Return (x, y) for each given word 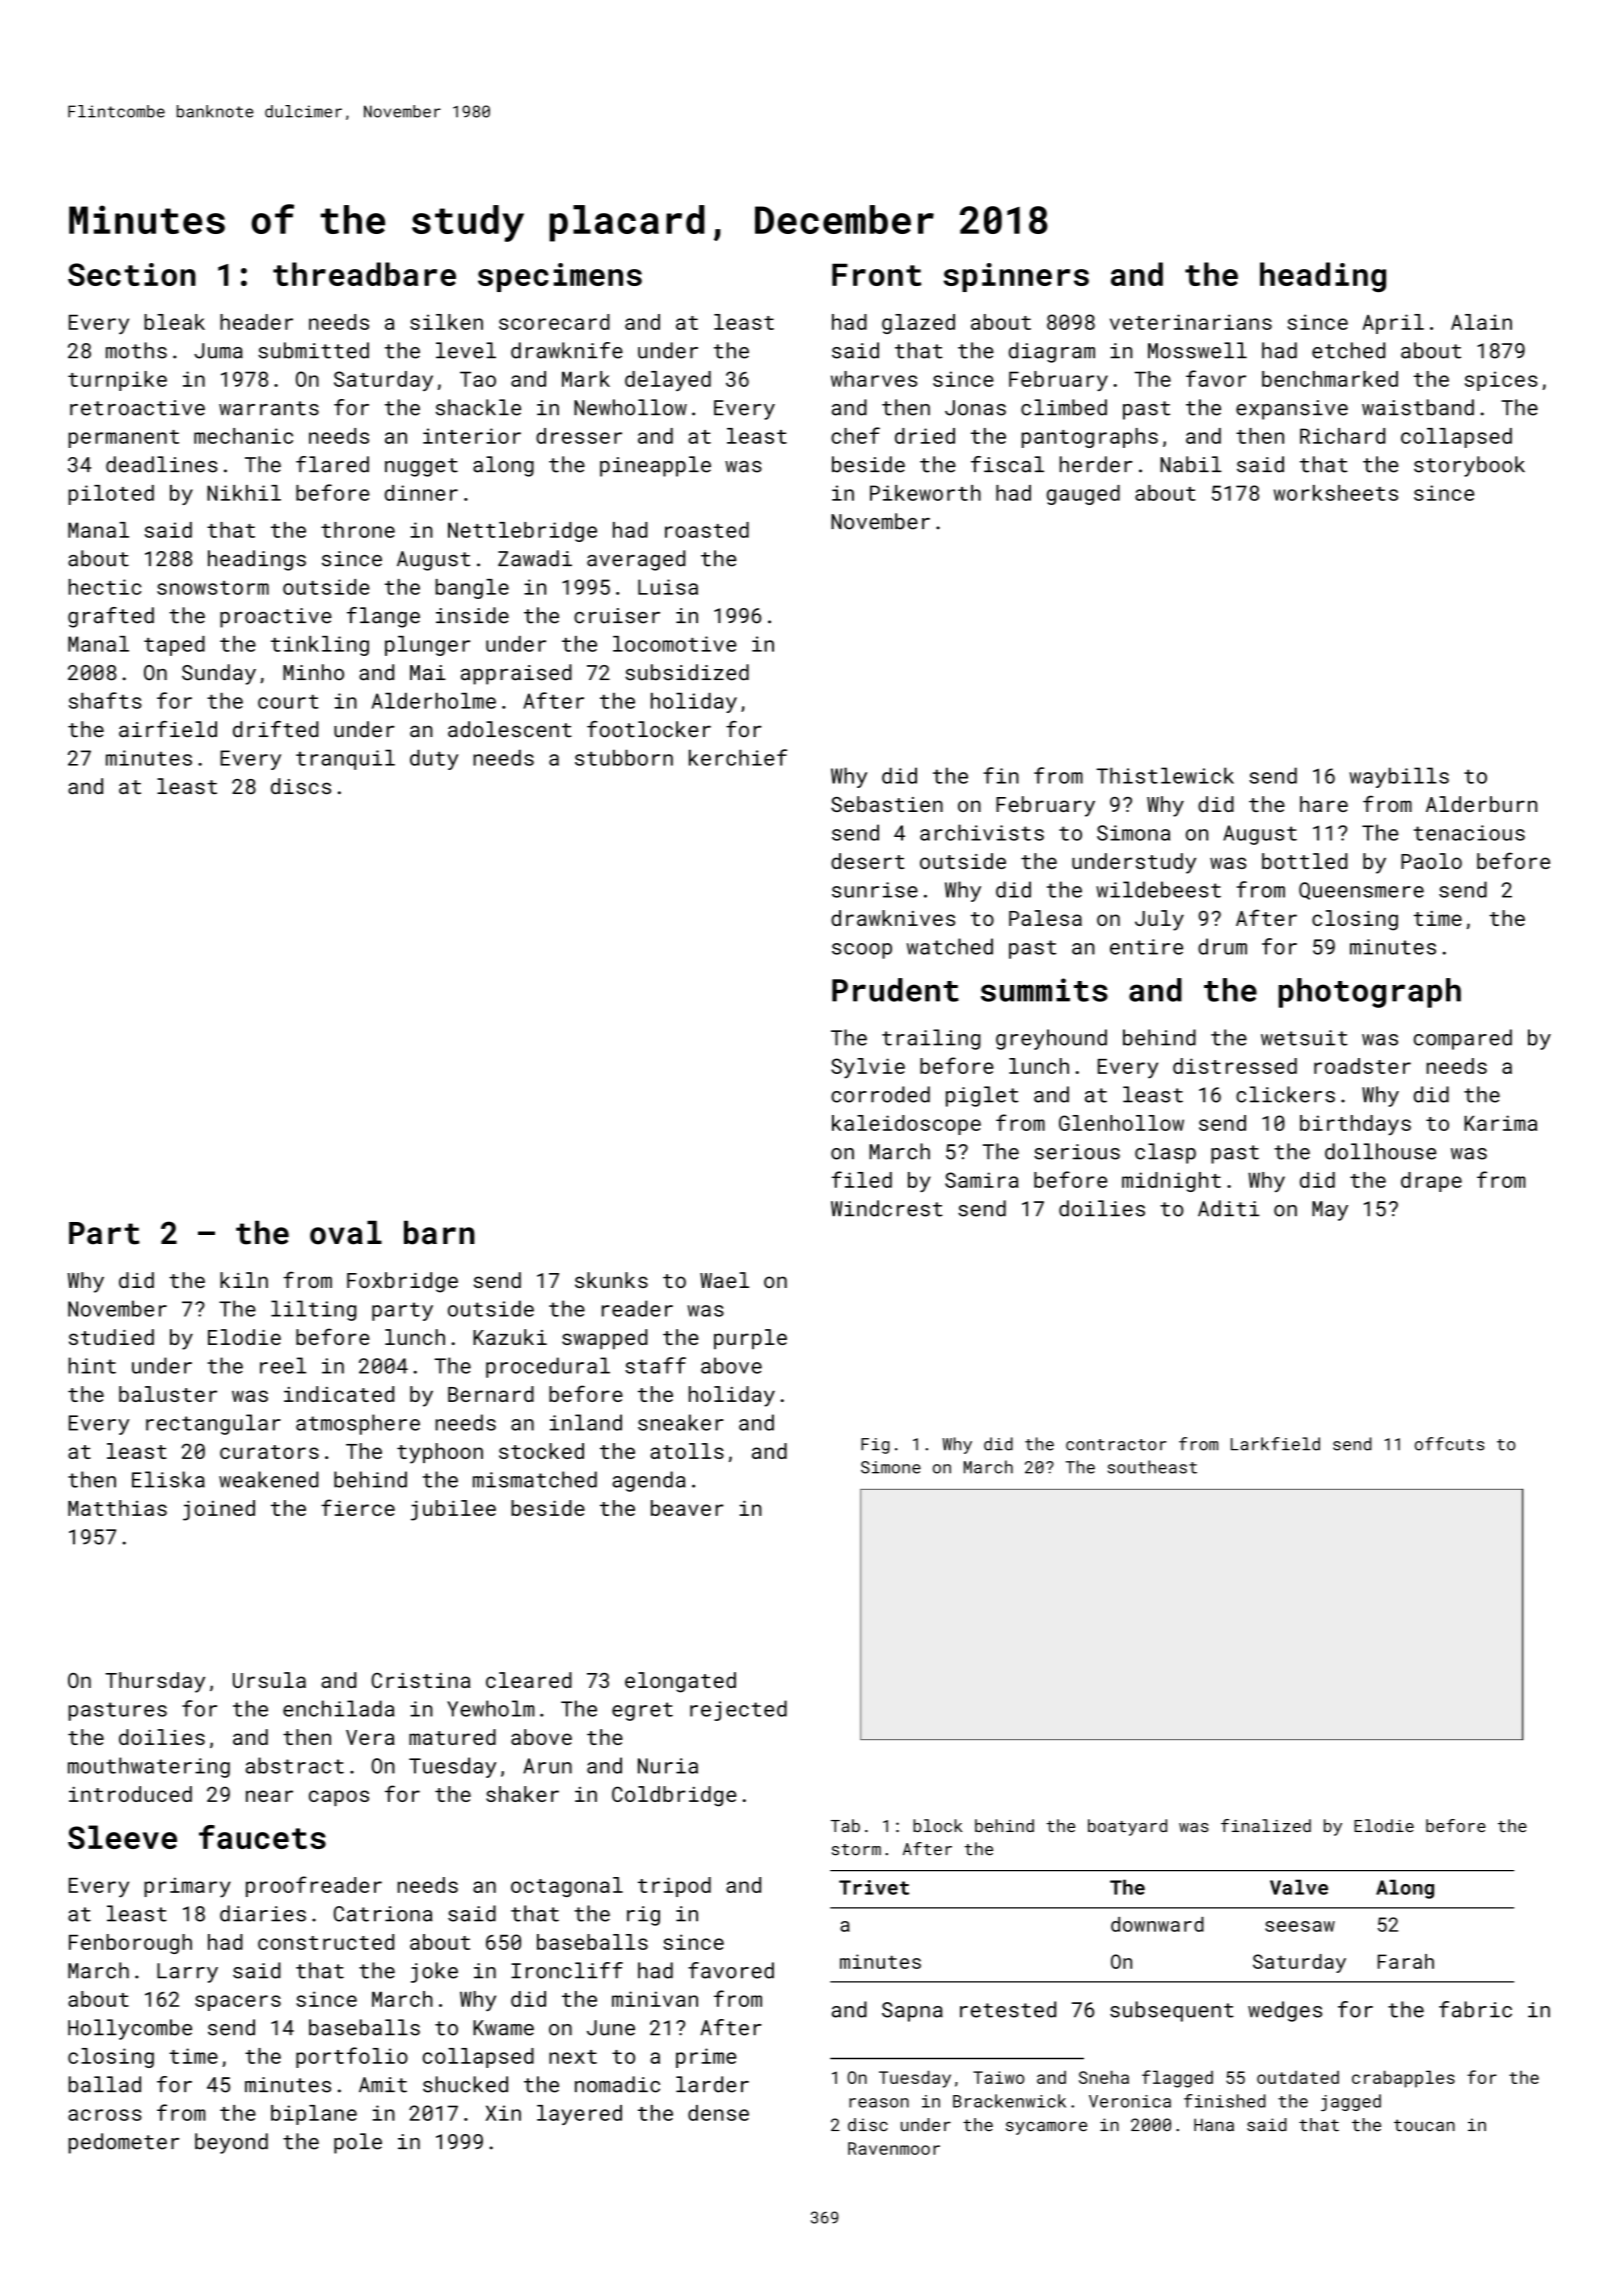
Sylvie (868, 1068)
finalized (1266, 1825)
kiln (244, 1280)
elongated (680, 1682)
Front (876, 274)
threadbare (364, 274)
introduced (130, 1794)
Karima (1500, 1123)
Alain (1481, 322)
